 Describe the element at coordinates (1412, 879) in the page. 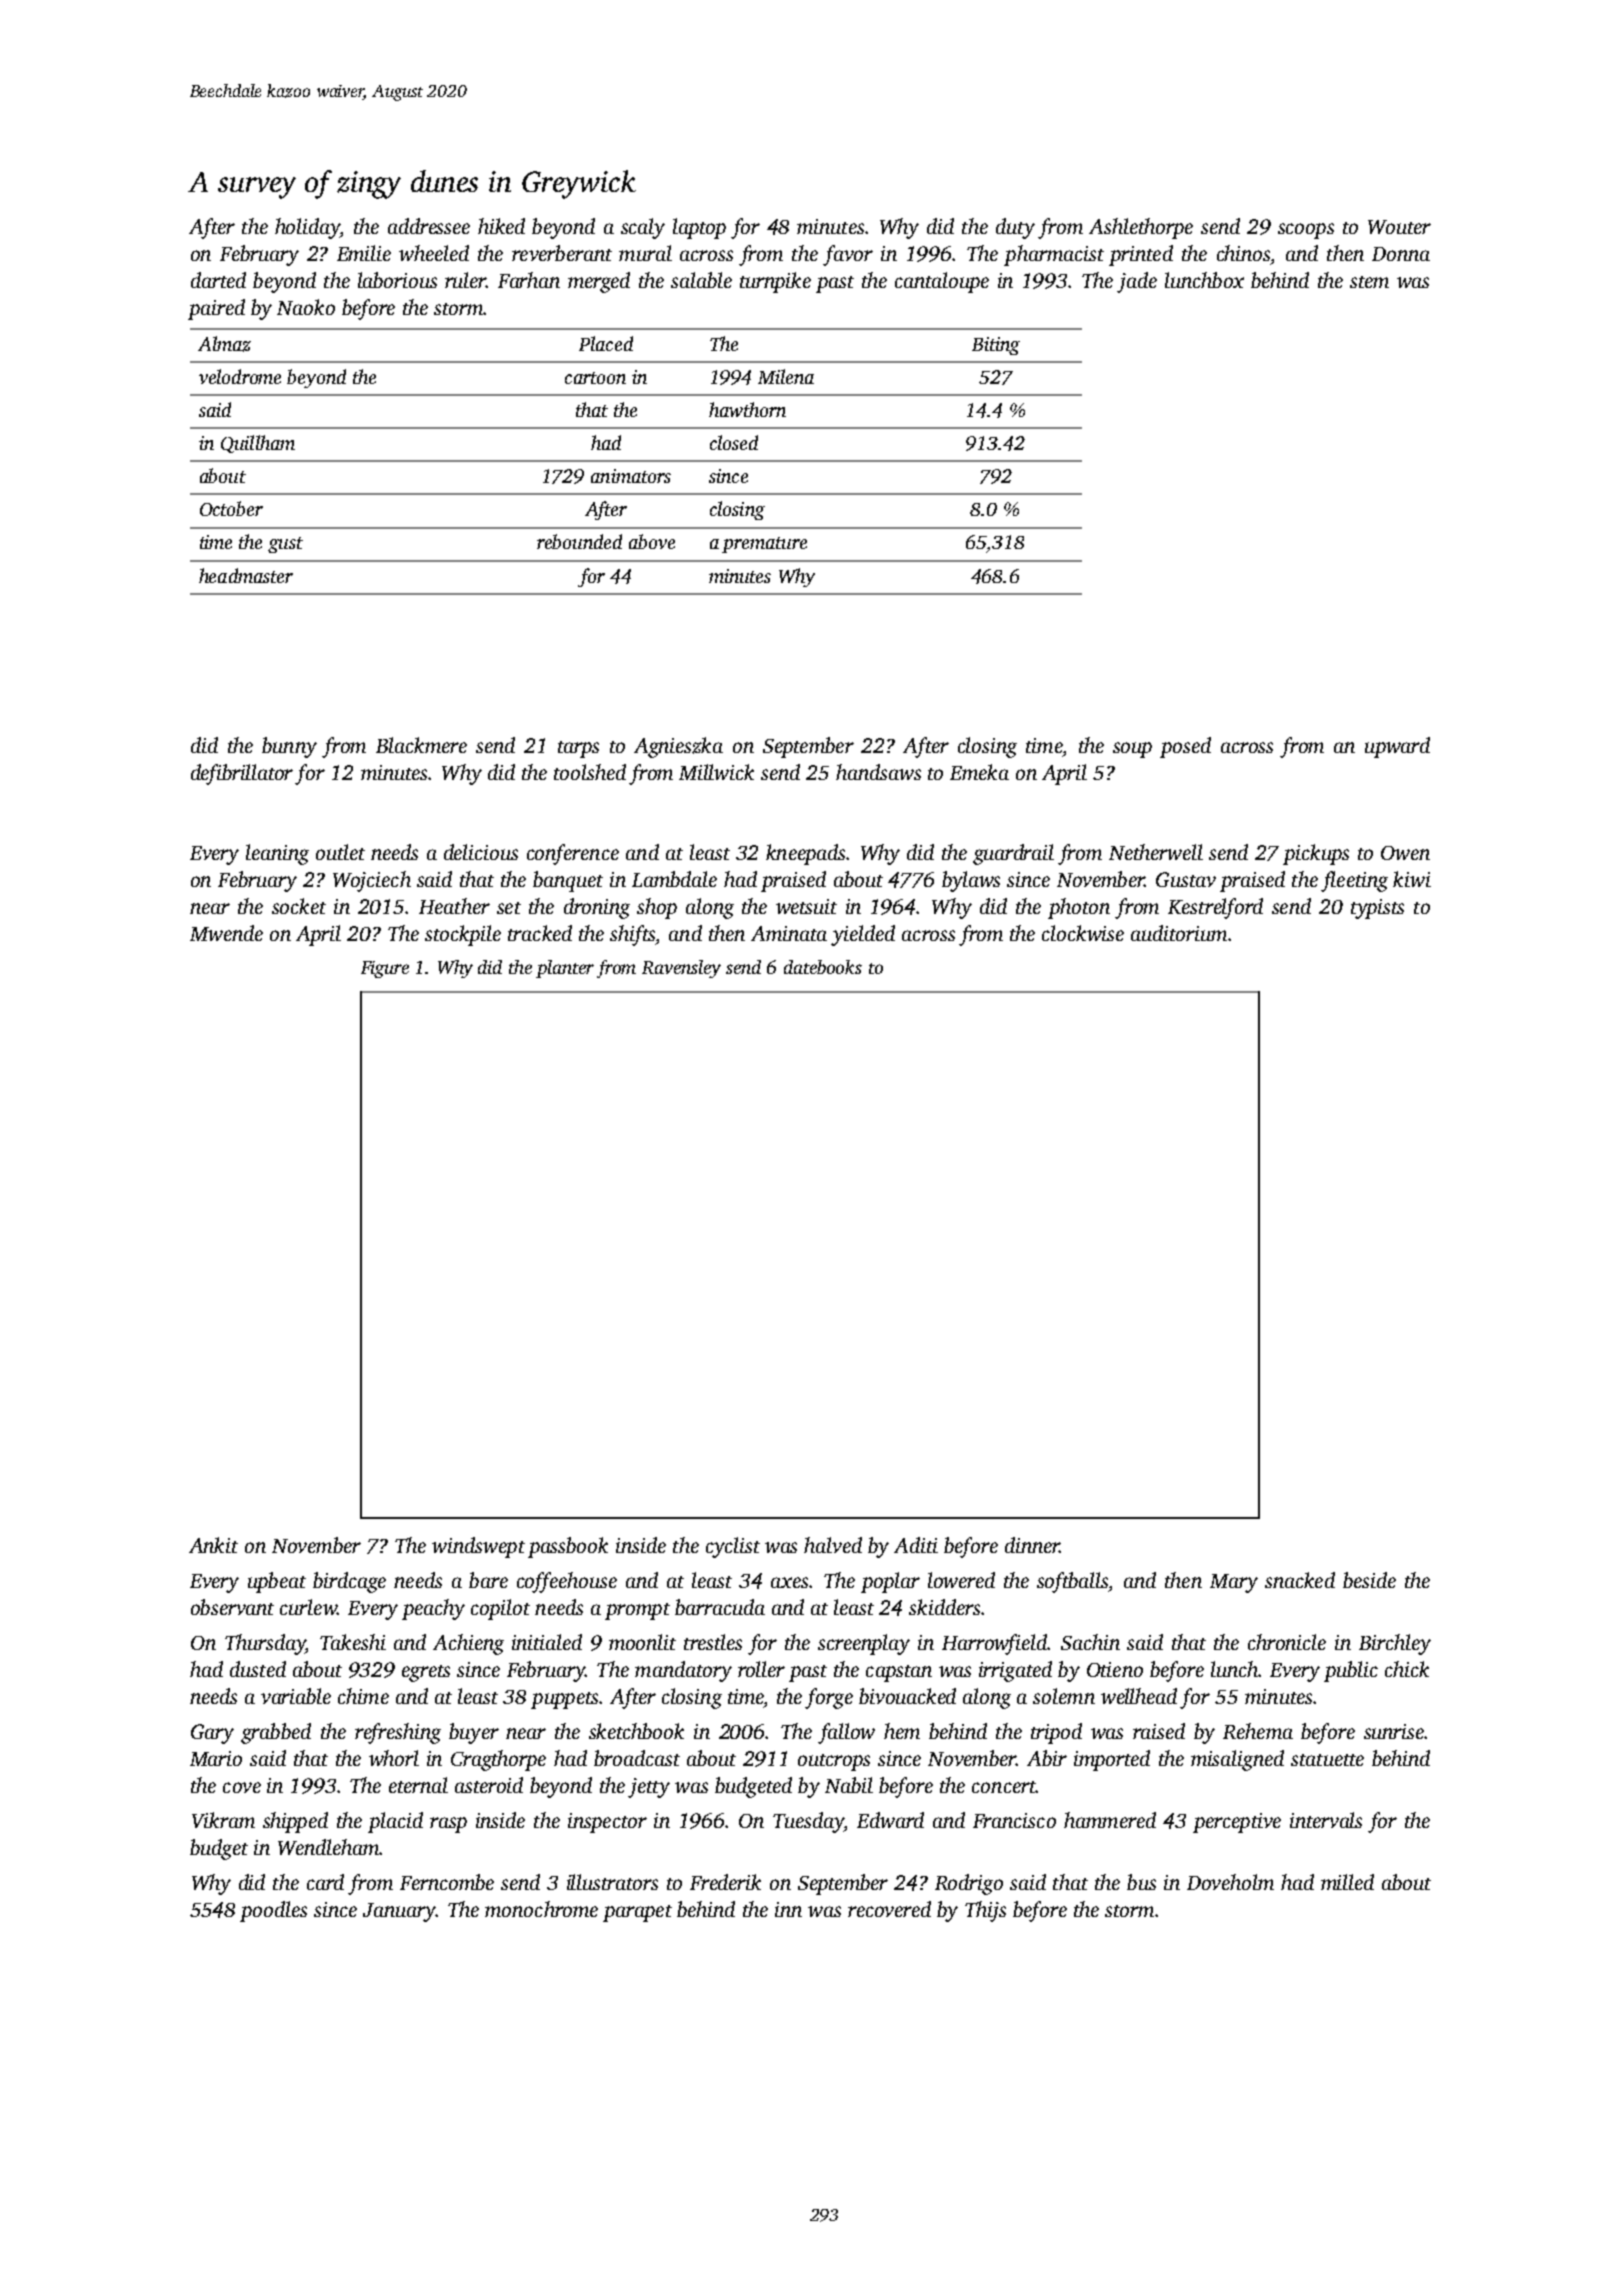

I see `kiwi` at that location.
